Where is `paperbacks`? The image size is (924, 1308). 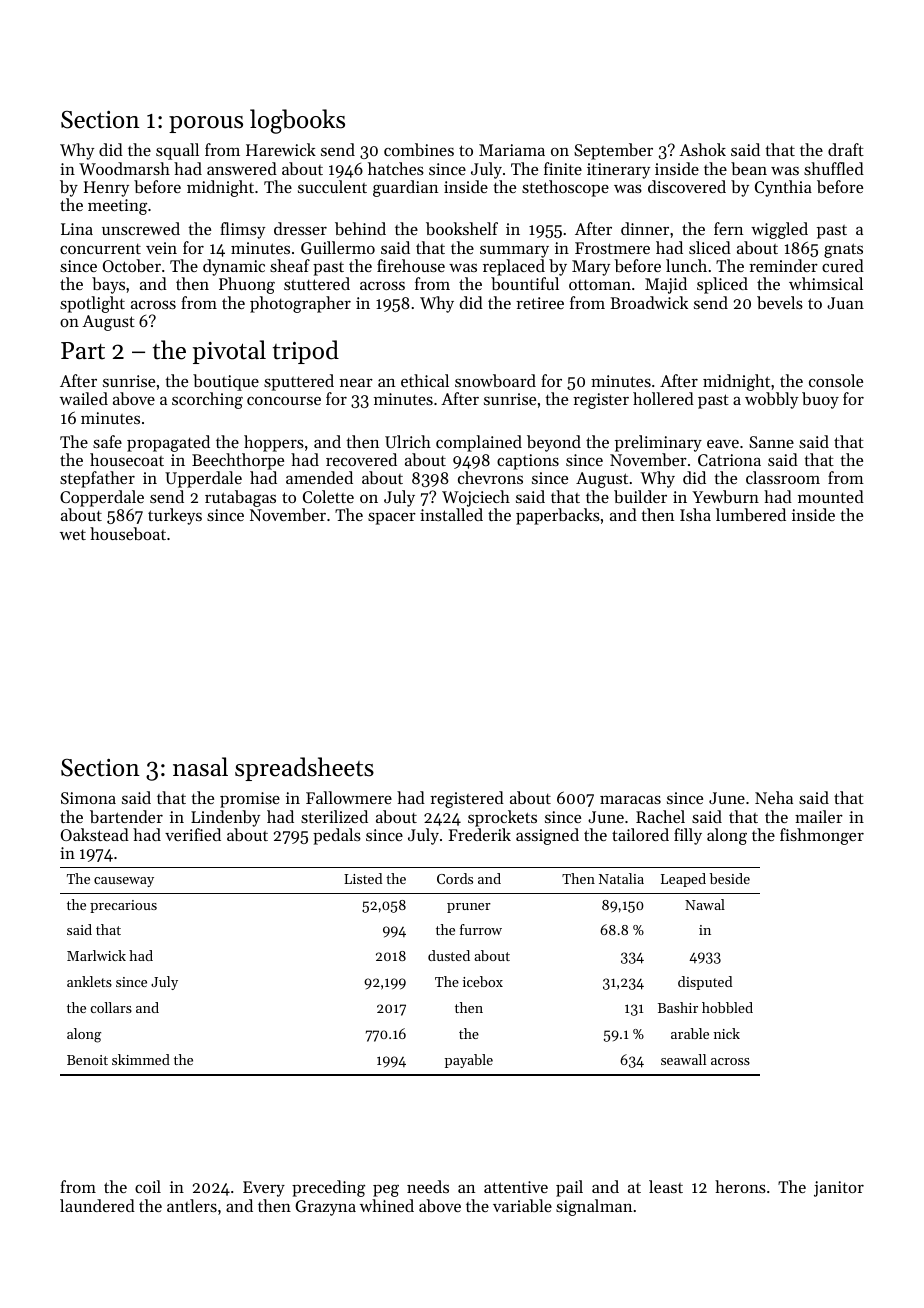 paperbacks is located at coordinates (558, 516).
